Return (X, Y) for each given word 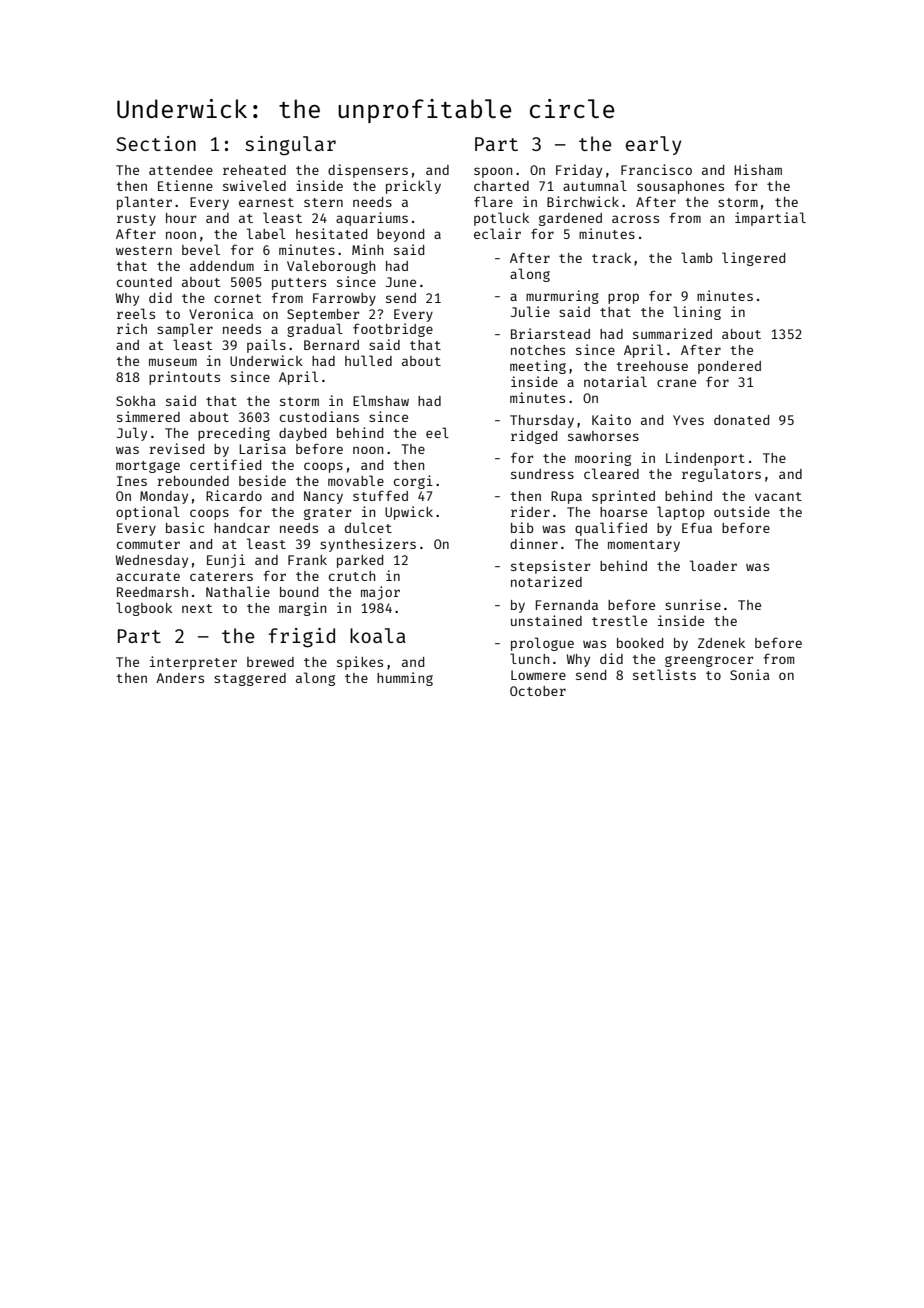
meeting (538, 367)
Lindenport (705, 459)
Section (156, 143)
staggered (250, 679)
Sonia (750, 674)
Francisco (656, 169)
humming (405, 679)
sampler (185, 330)
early (654, 145)
